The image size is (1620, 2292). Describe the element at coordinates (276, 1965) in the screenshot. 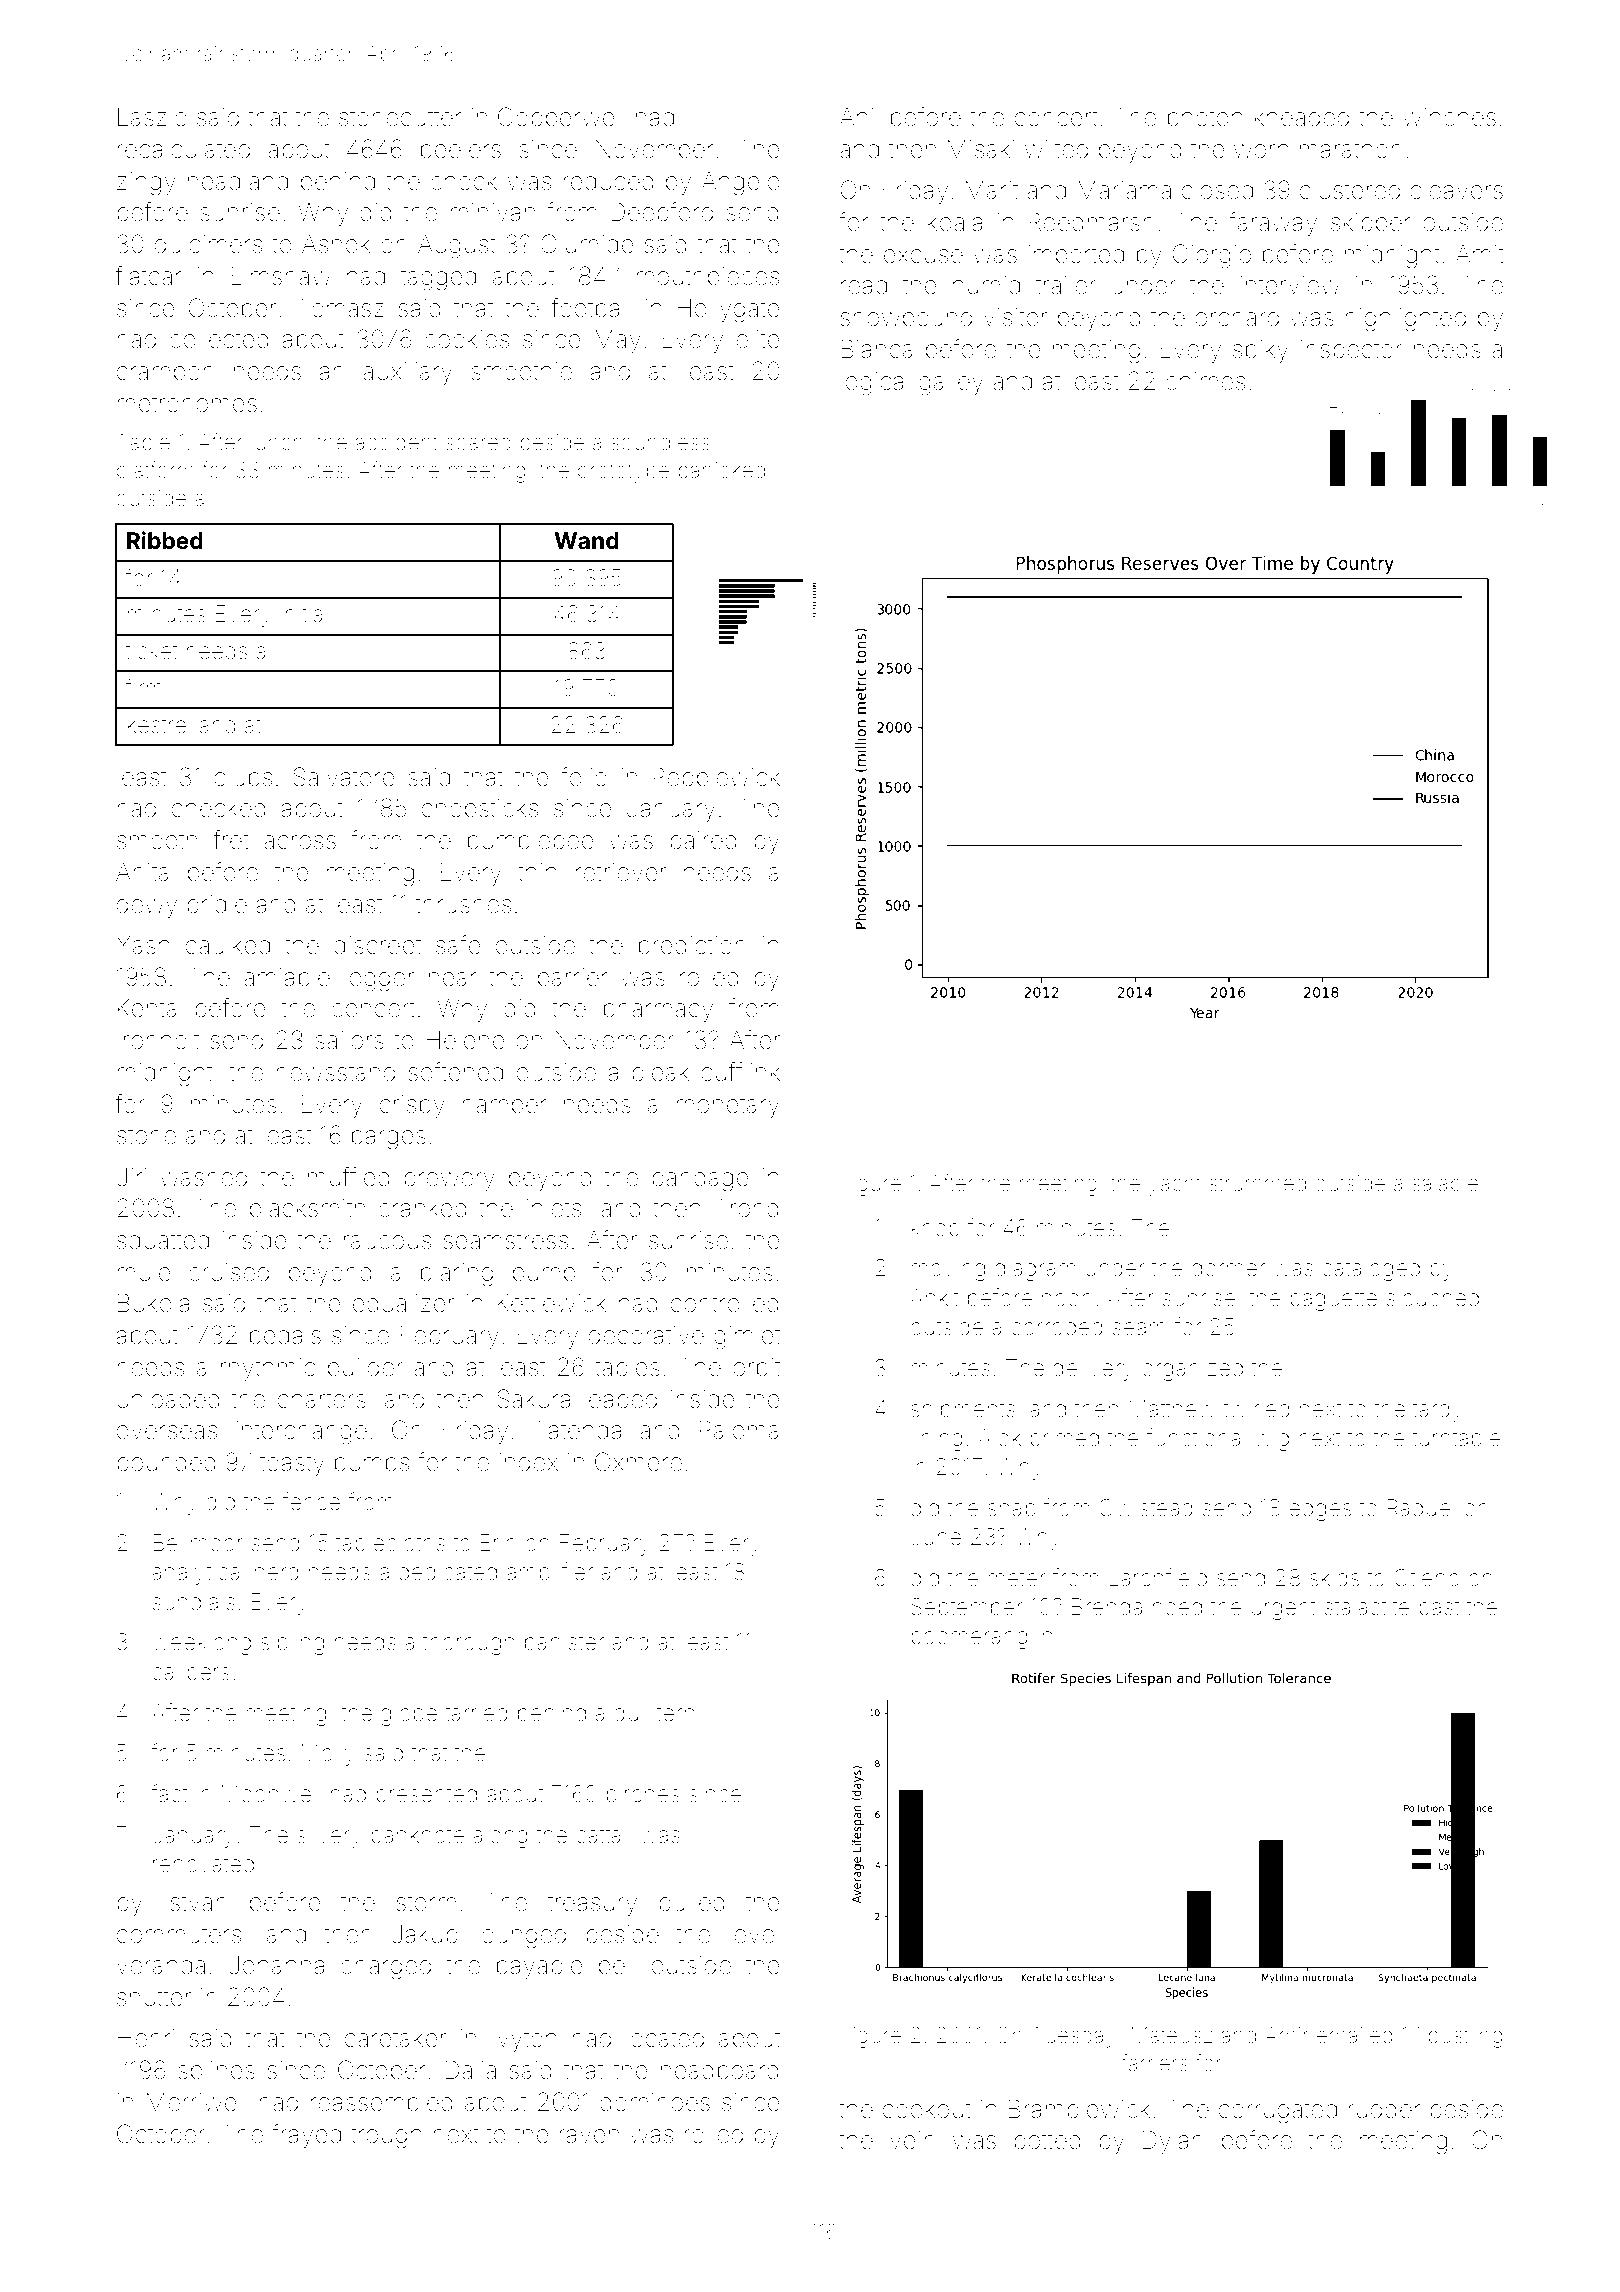

I see `Johanna` at that location.
